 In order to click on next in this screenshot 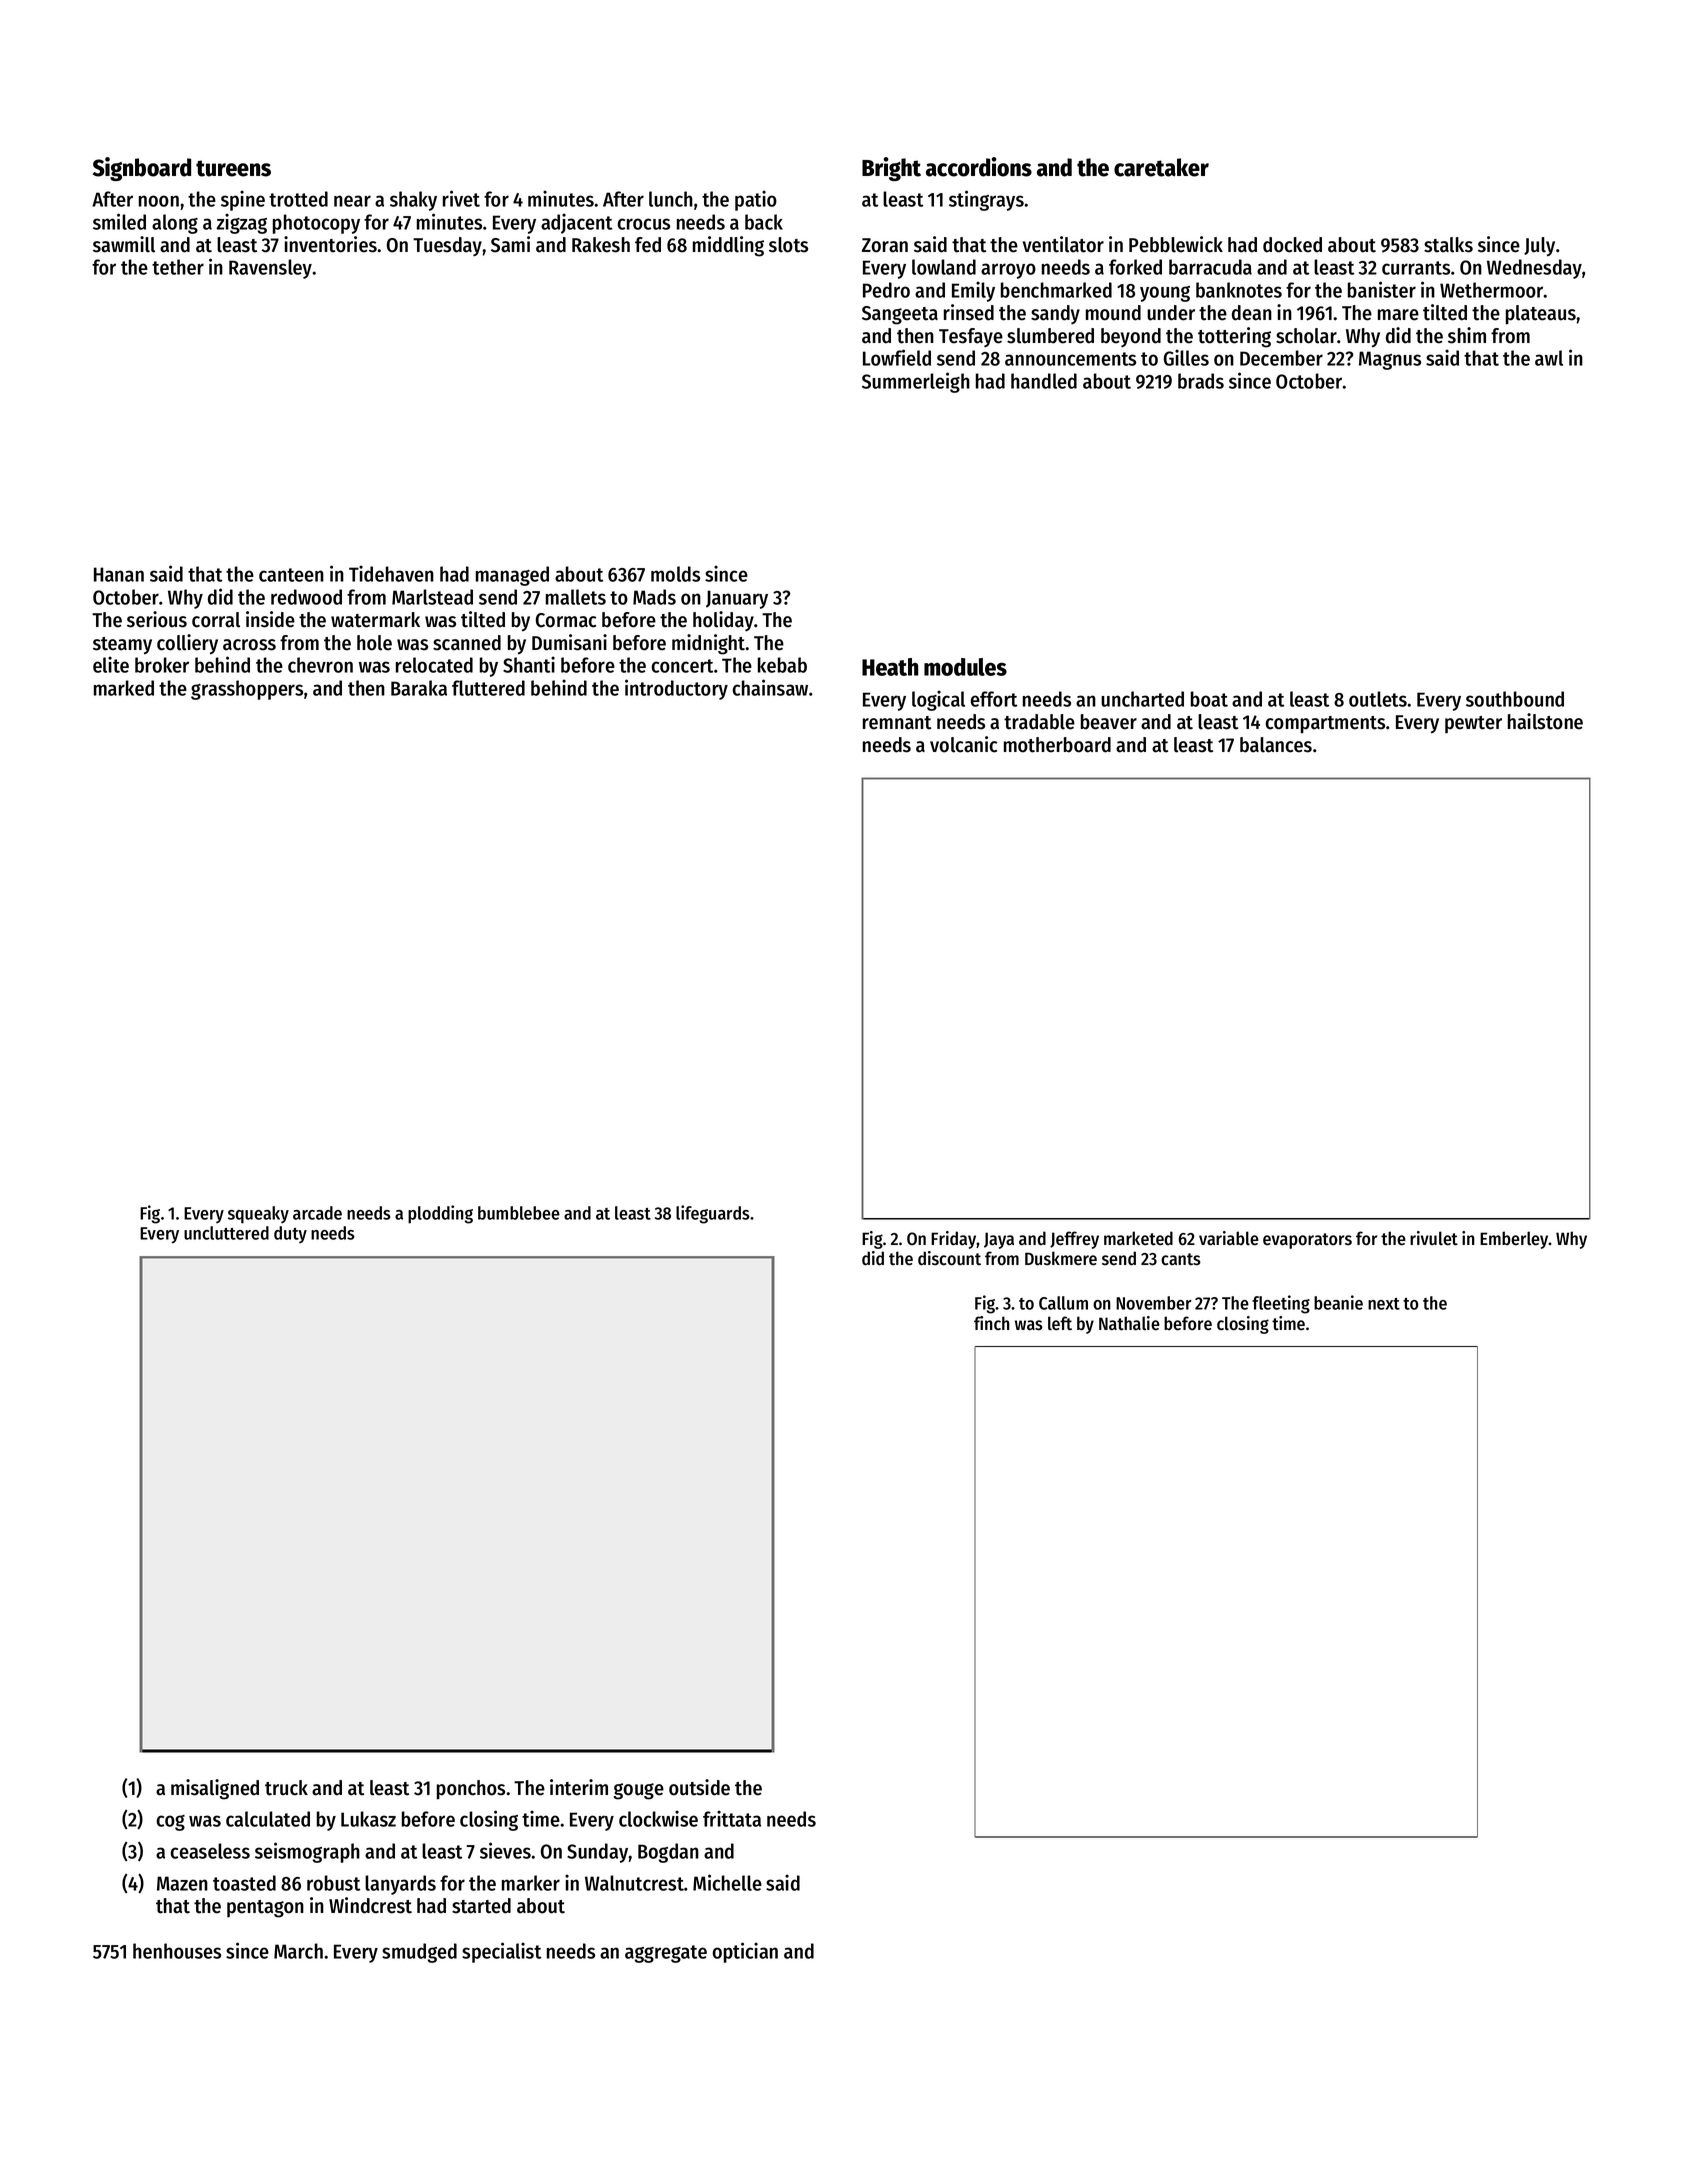, I will do `click(1384, 1304)`.
